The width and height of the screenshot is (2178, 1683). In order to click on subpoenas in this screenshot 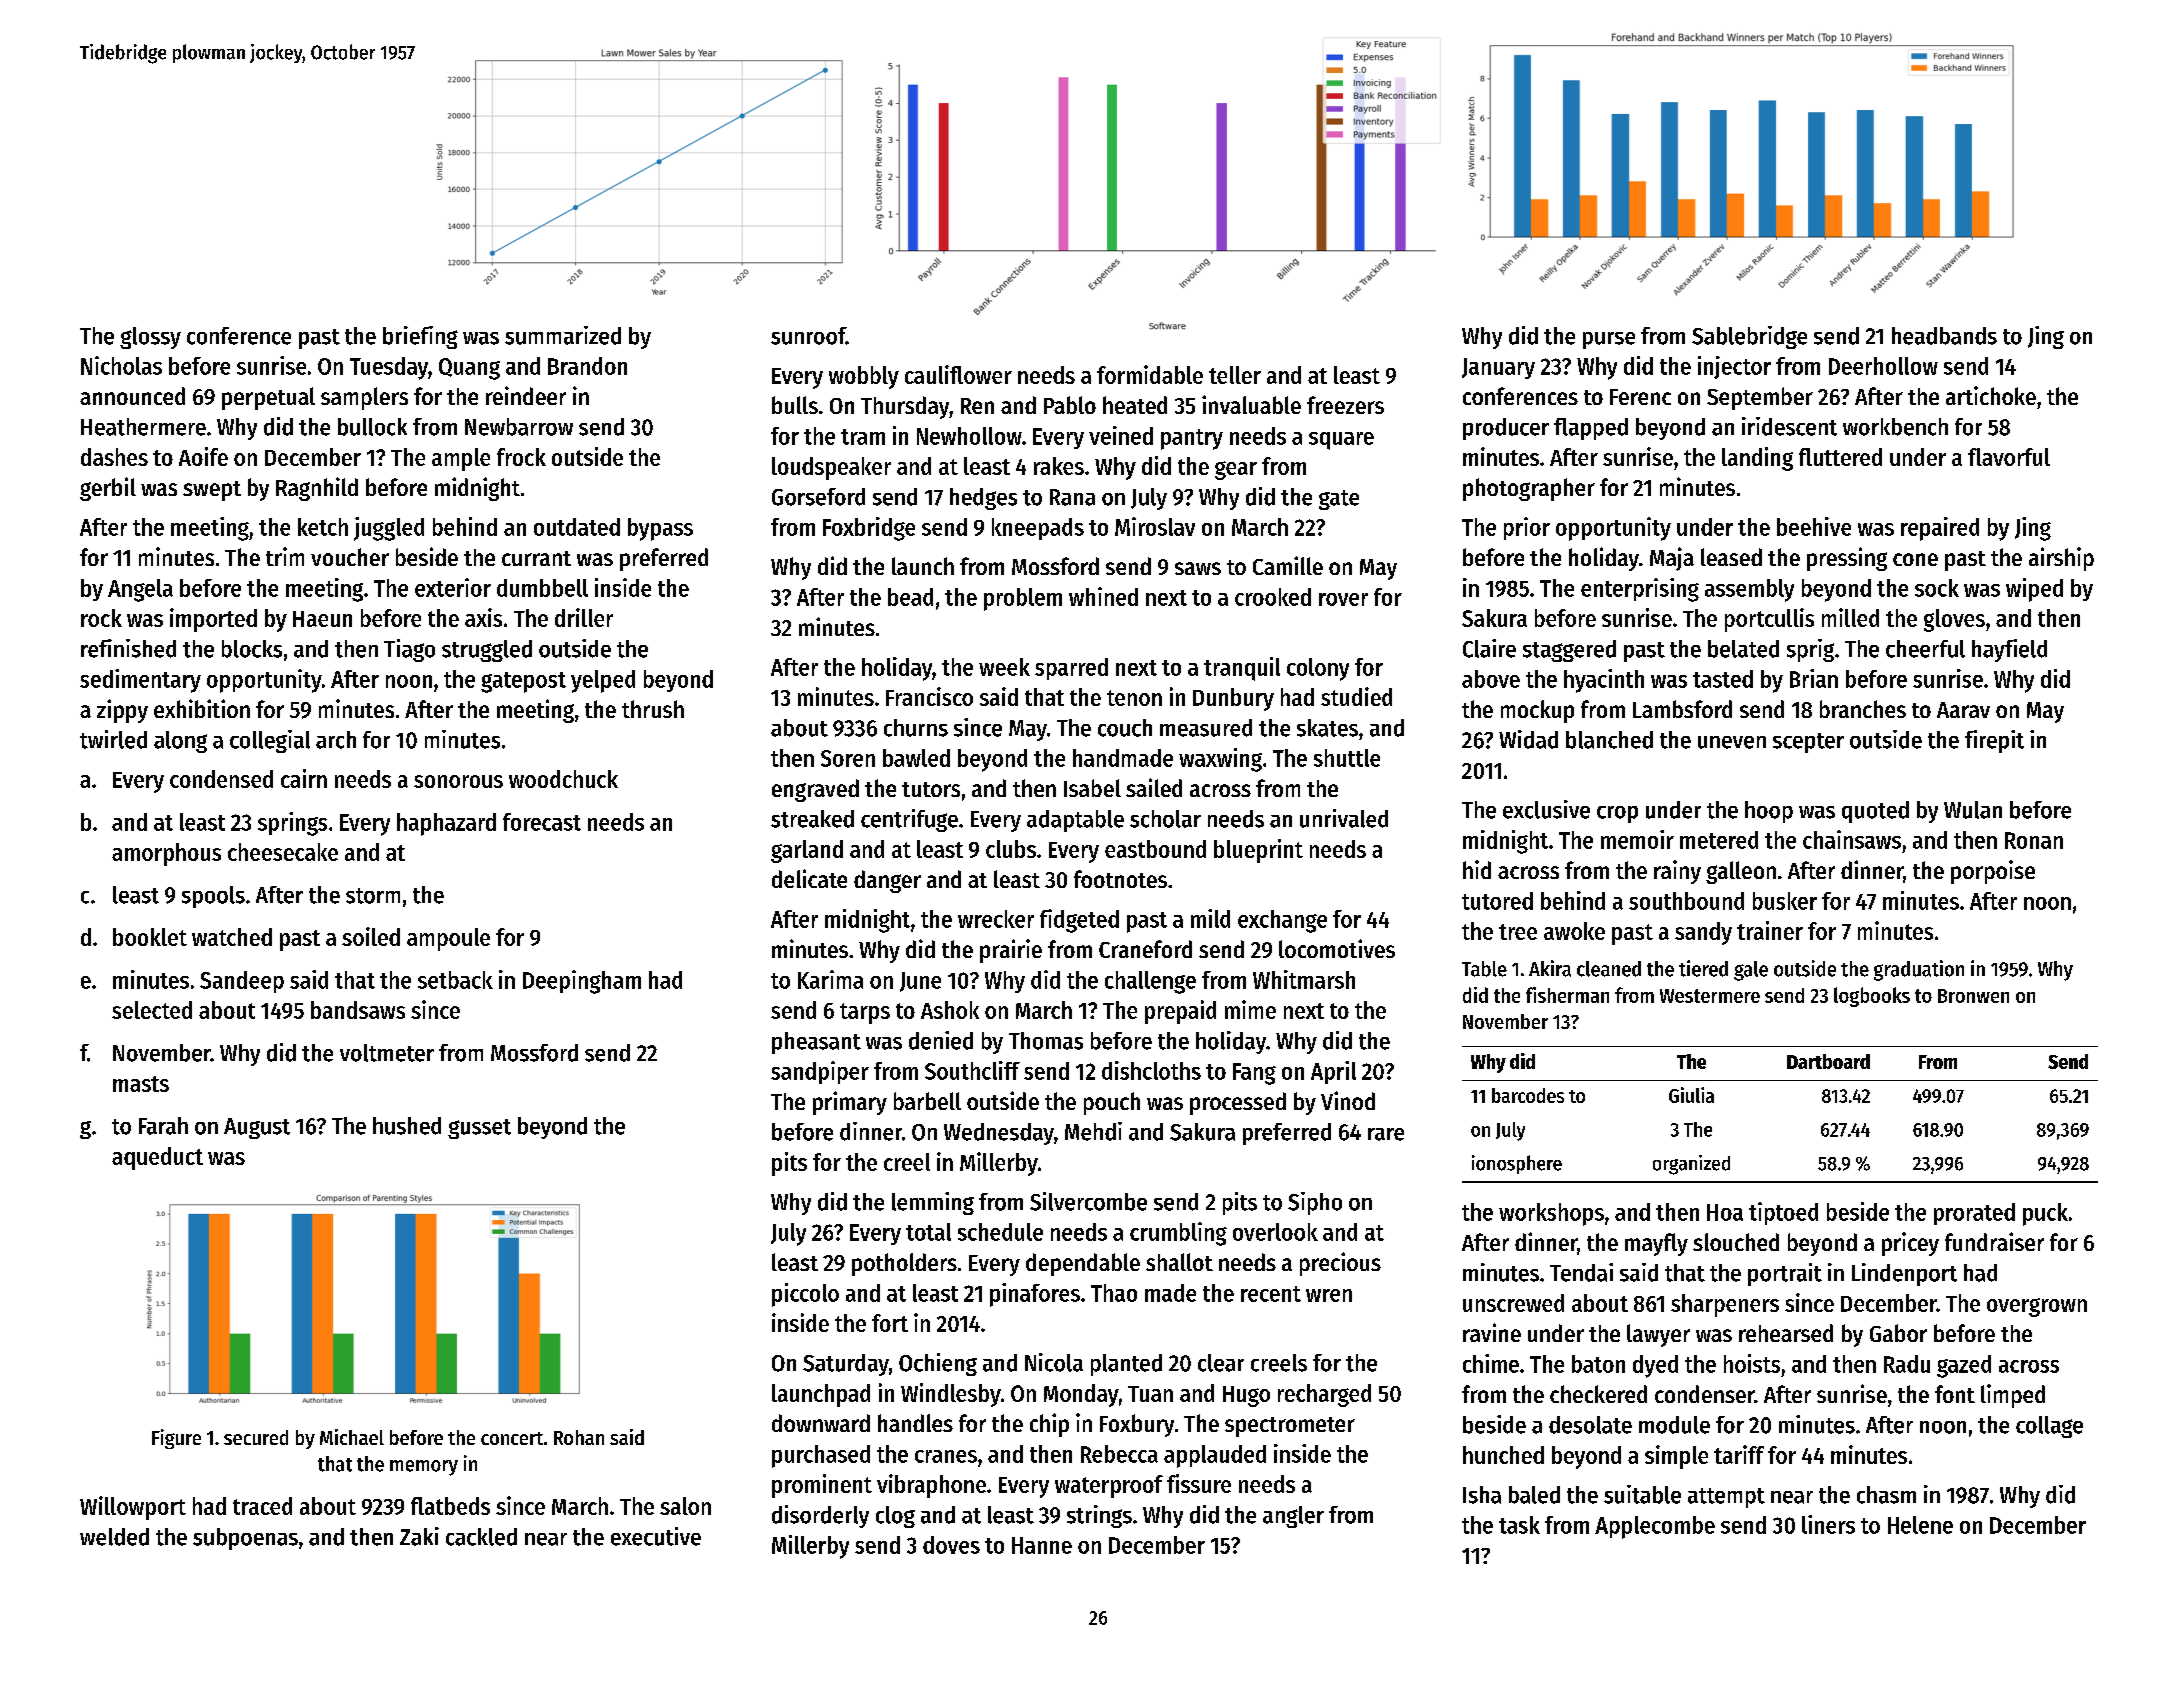, I will do `click(245, 1539)`.
